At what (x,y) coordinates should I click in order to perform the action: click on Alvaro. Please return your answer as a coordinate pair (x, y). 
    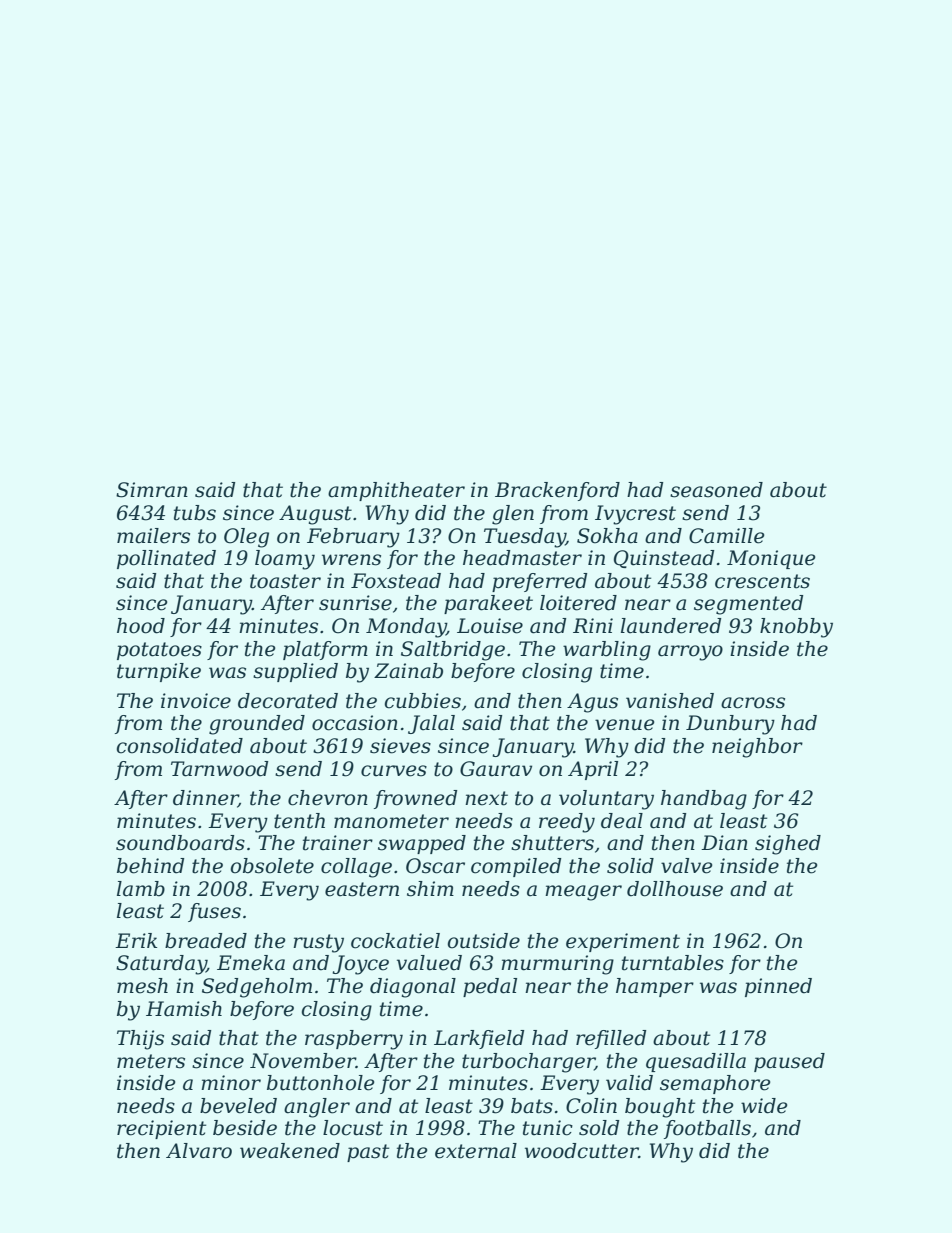
    Looking at the image, I should click on (199, 1151).
